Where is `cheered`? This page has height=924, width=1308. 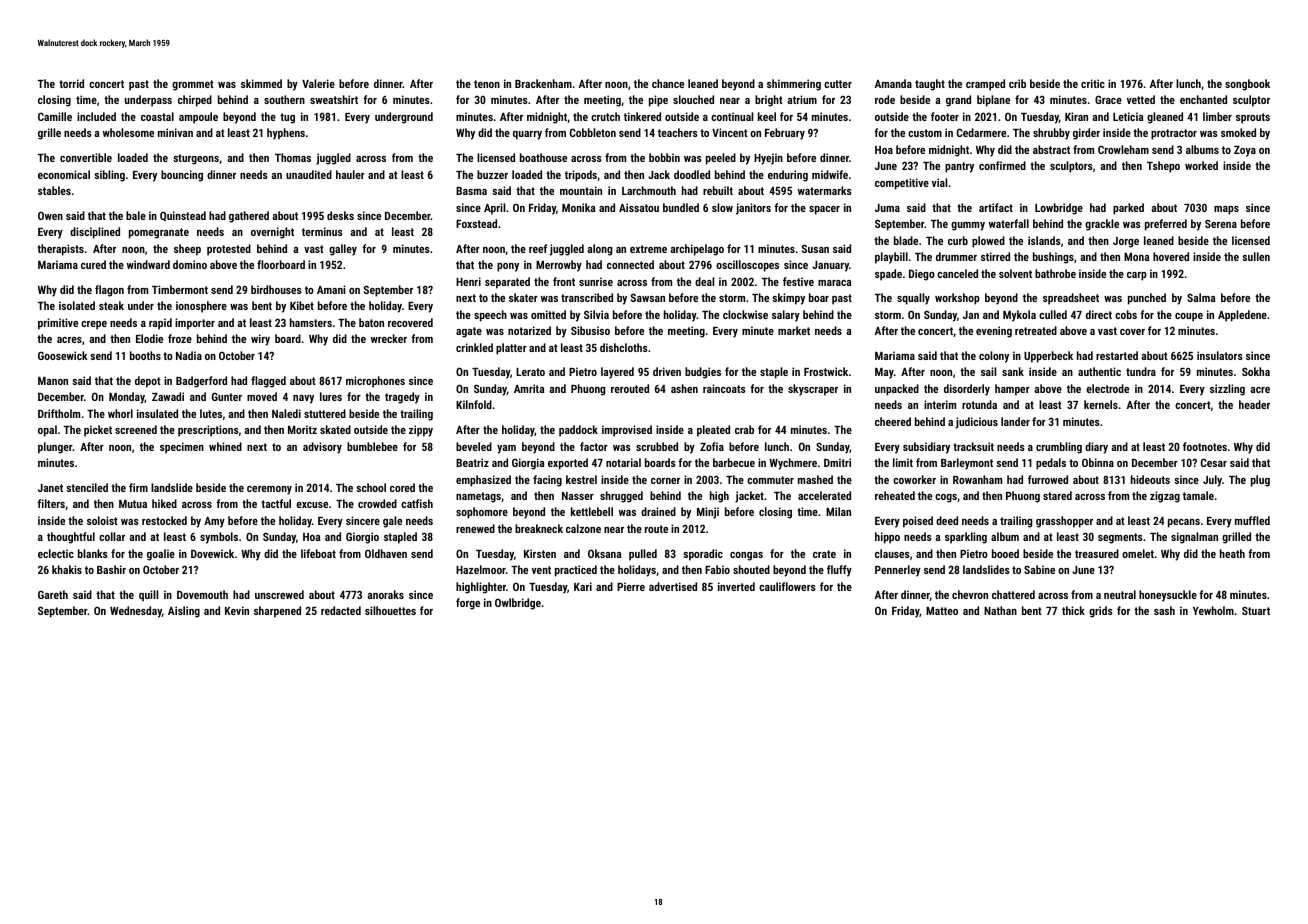
cheered is located at coordinates (893, 421).
